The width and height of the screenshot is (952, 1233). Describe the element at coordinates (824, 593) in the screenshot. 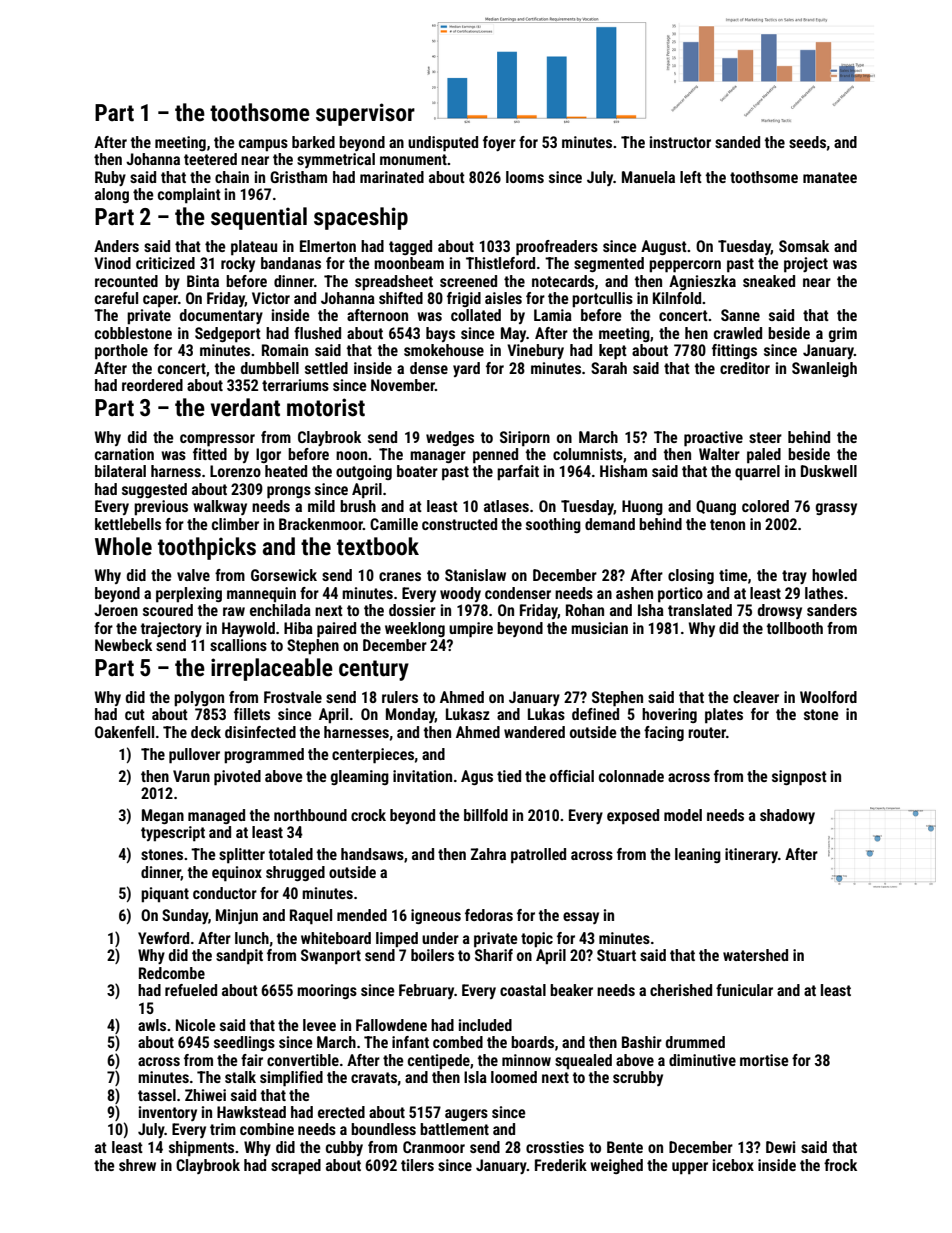

I see `lathes` at that location.
